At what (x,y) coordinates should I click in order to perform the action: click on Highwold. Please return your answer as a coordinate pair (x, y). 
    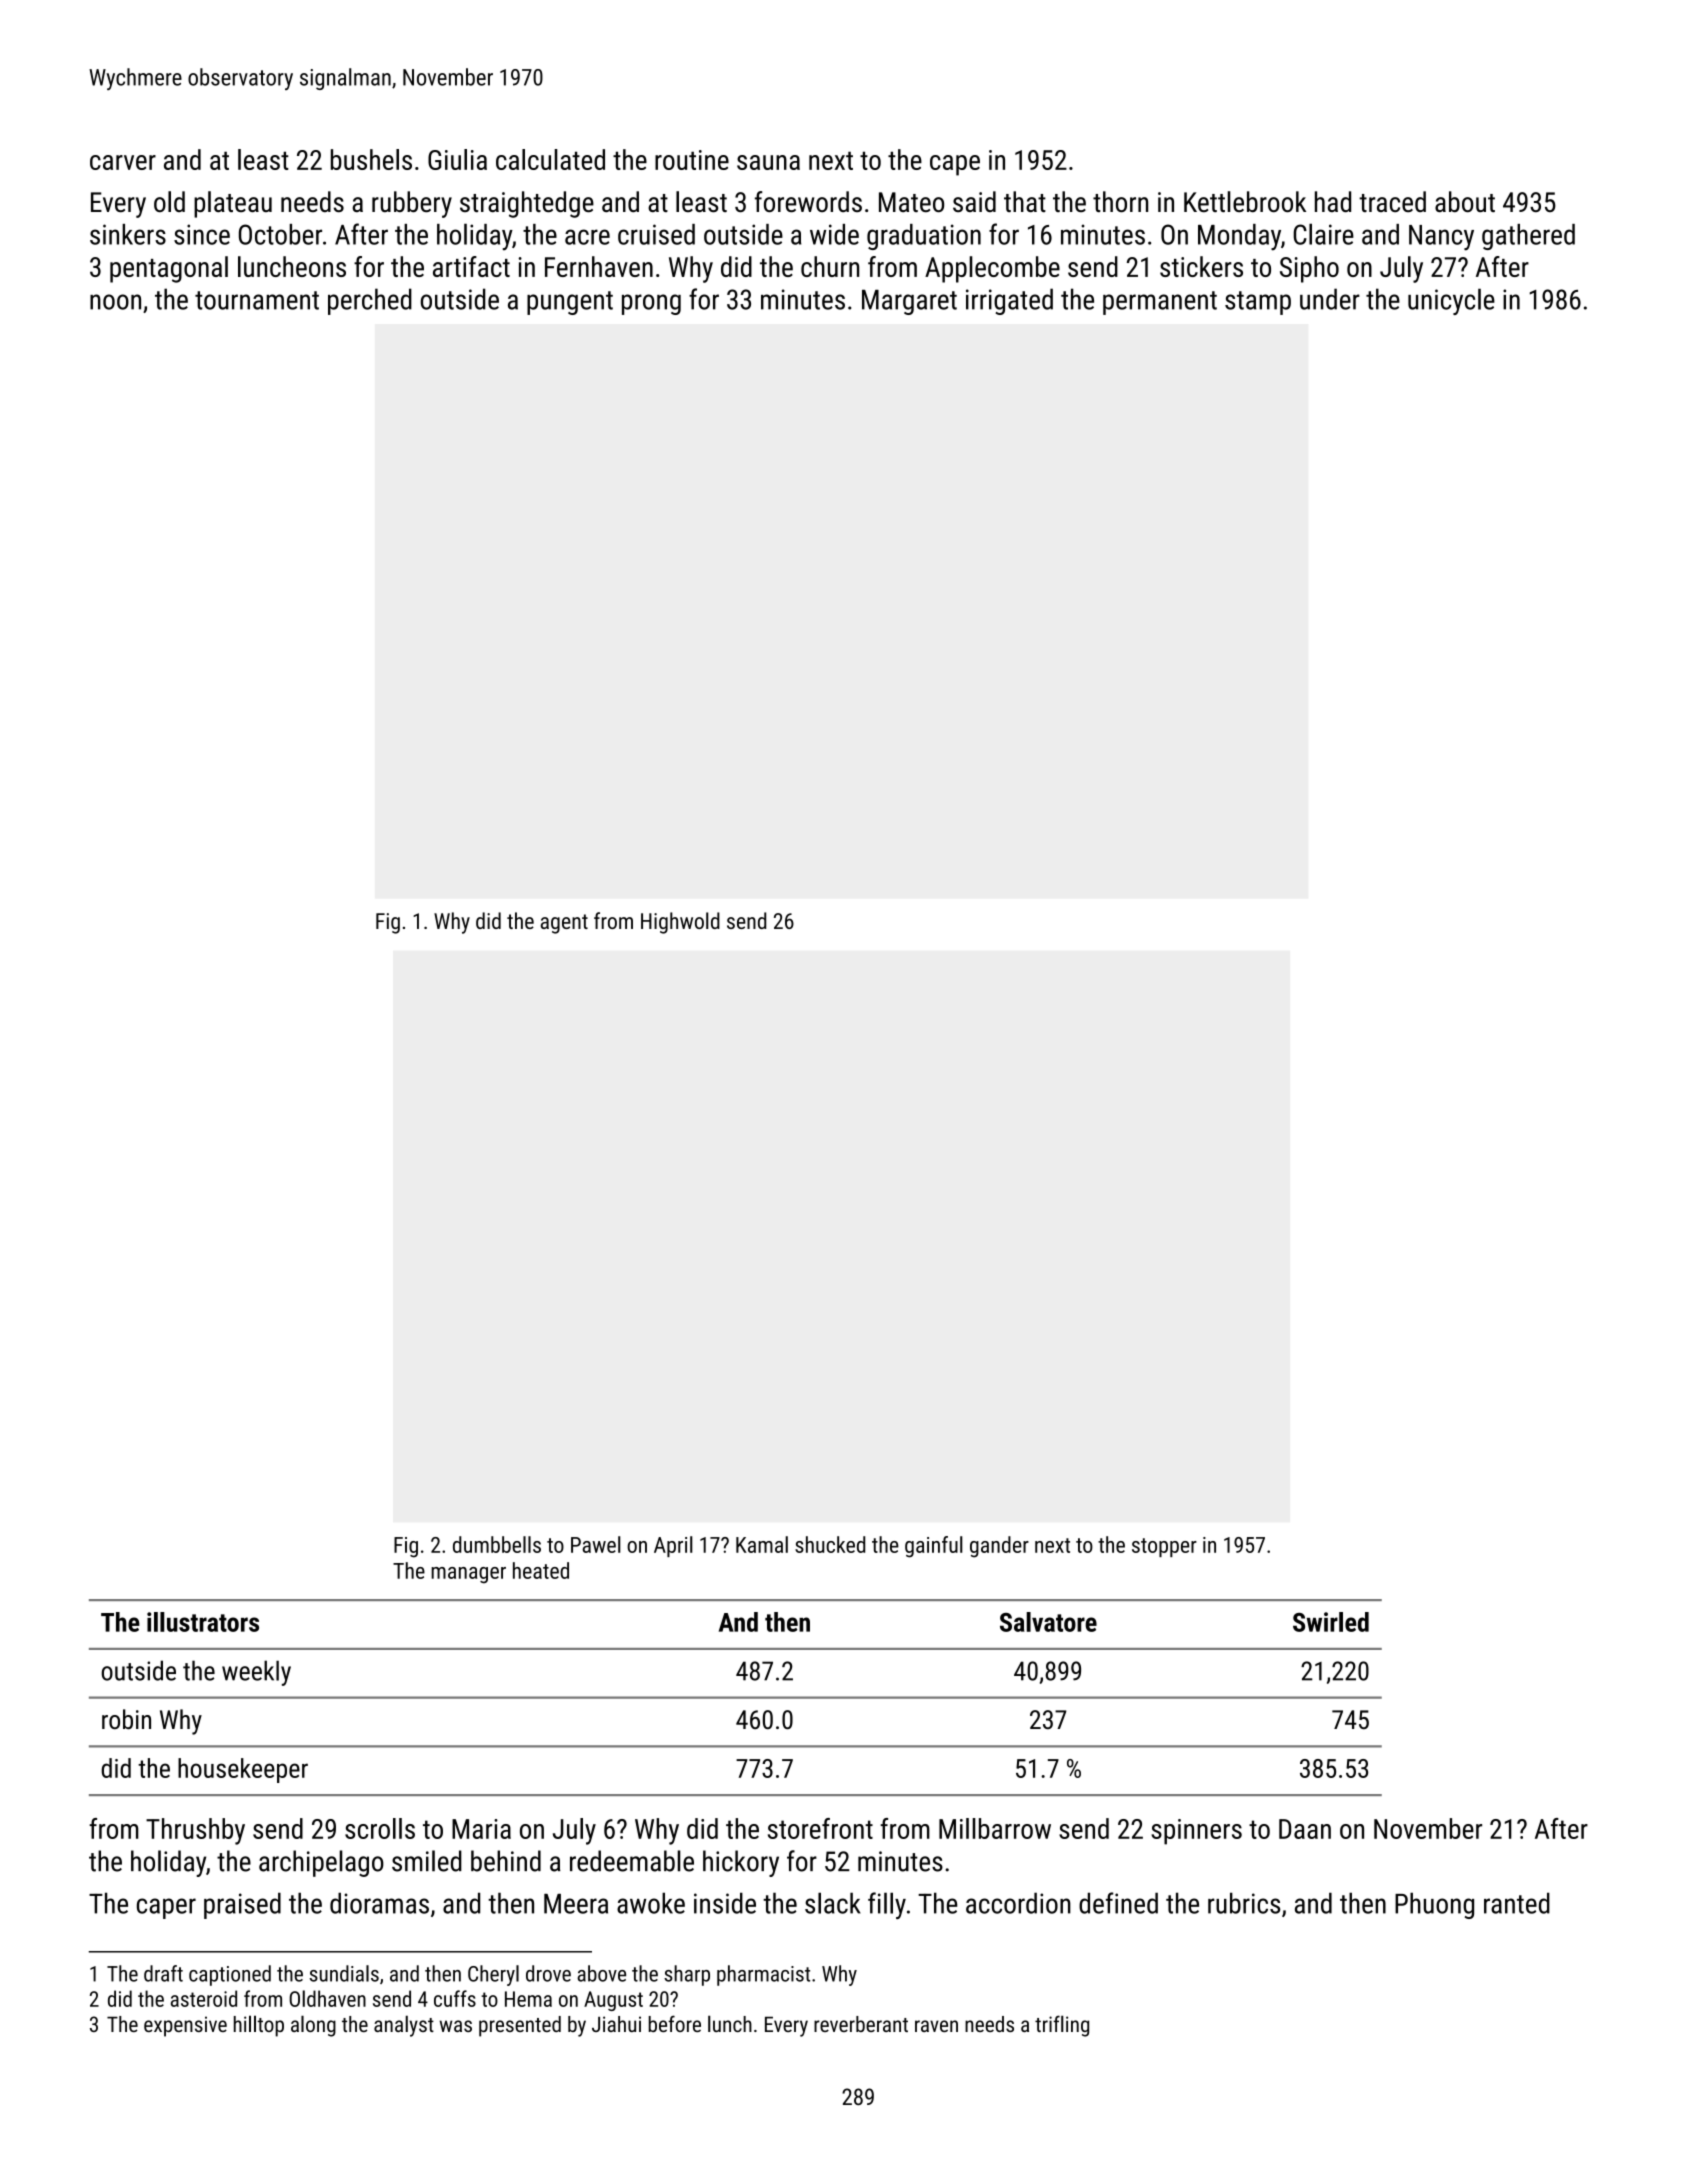
    Looking at the image, I should click on (680, 923).
